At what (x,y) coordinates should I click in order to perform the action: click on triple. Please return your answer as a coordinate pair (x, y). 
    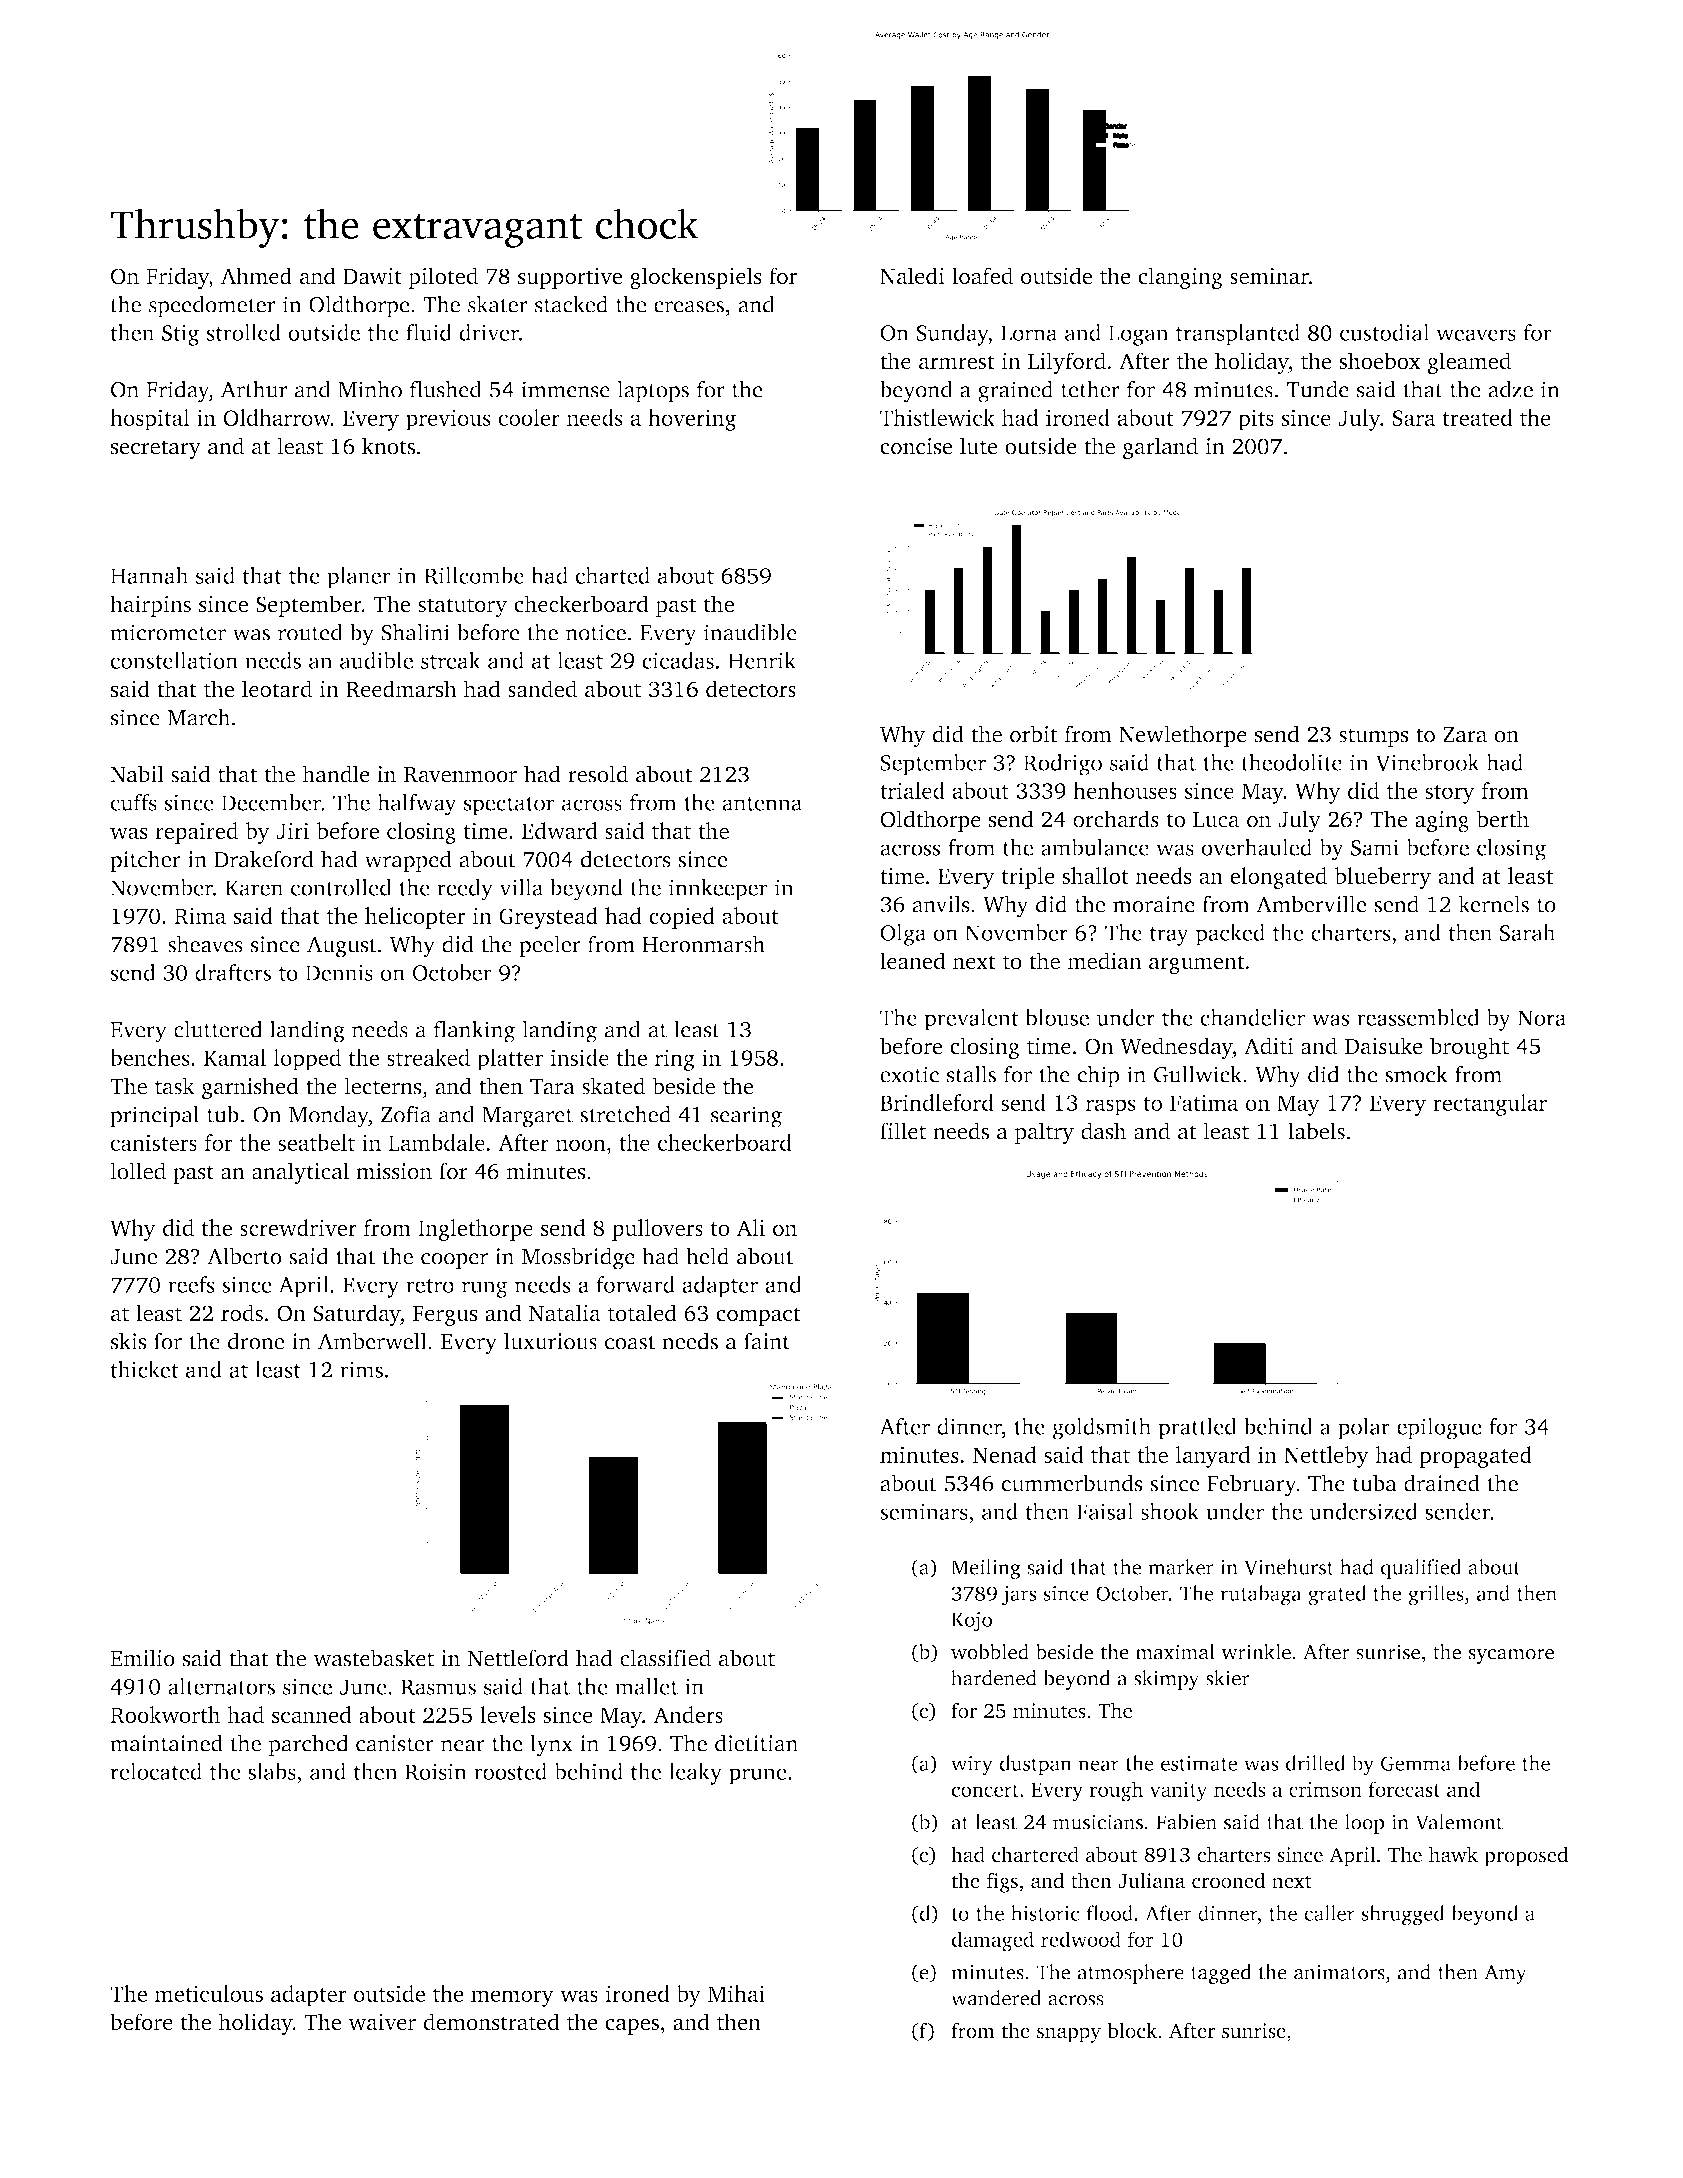
    Looking at the image, I should click on (1028, 878).
